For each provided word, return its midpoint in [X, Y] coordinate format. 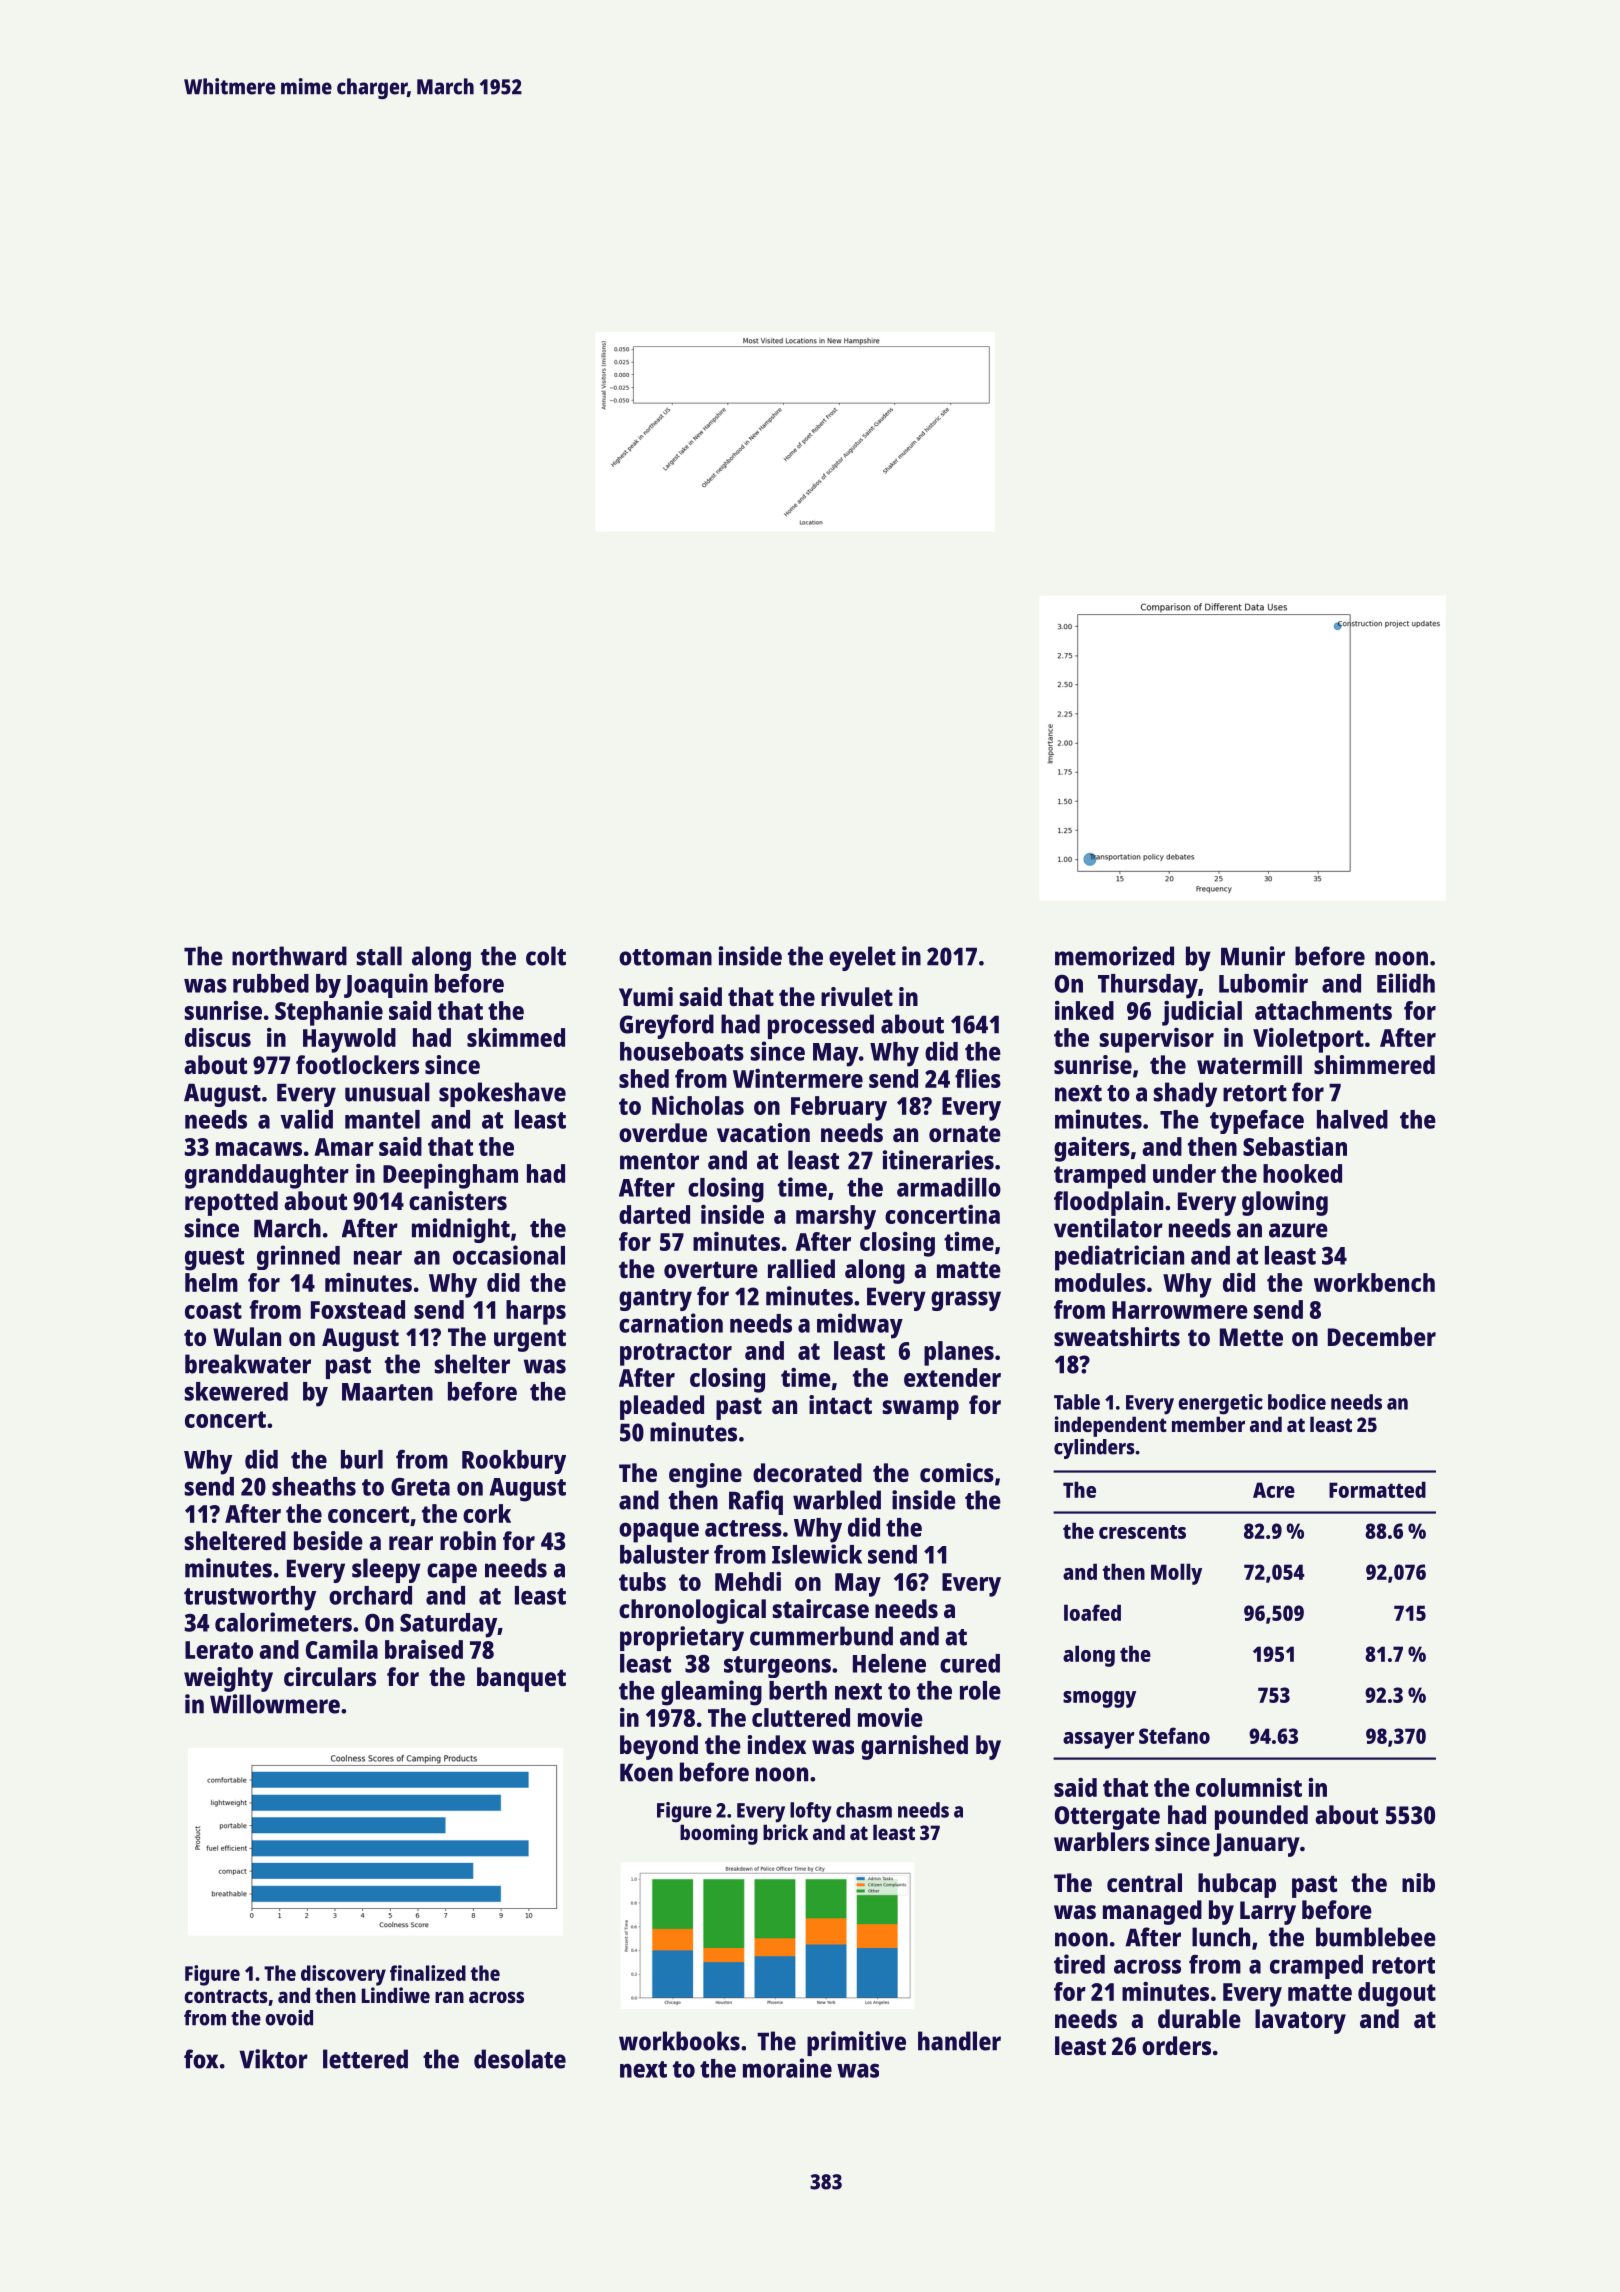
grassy [966, 1301]
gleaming [711, 1693]
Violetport [1308, 1040]
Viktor [273, 2059]
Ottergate [1107, 1818]
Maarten [387, 1392]
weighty [228, 1679]
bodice [1297, 1402]
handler [959, 2041]
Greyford [667, 1026]
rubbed [271, 983]
